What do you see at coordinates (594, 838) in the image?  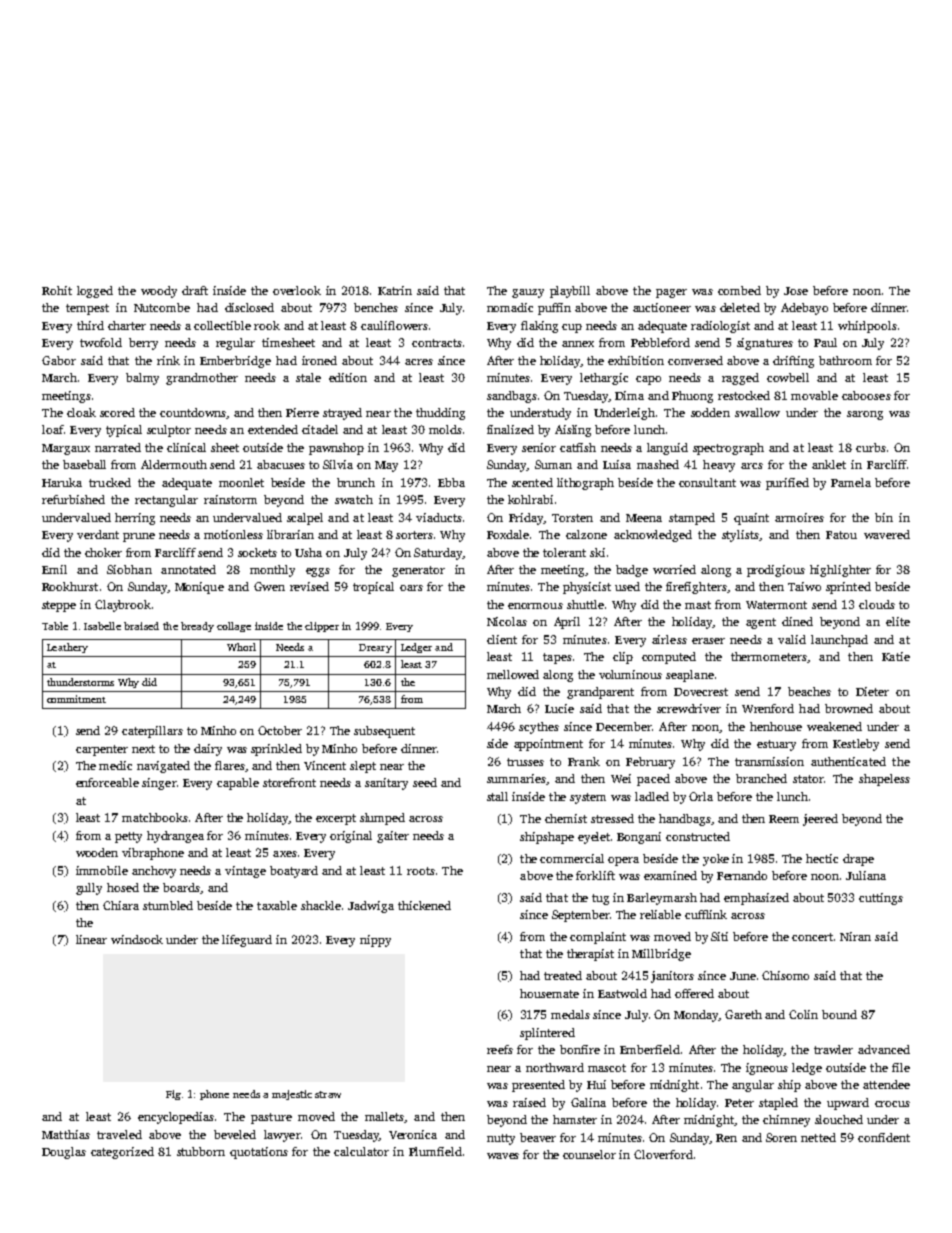 I see `eyelet` at bounding box center [594, 838].
